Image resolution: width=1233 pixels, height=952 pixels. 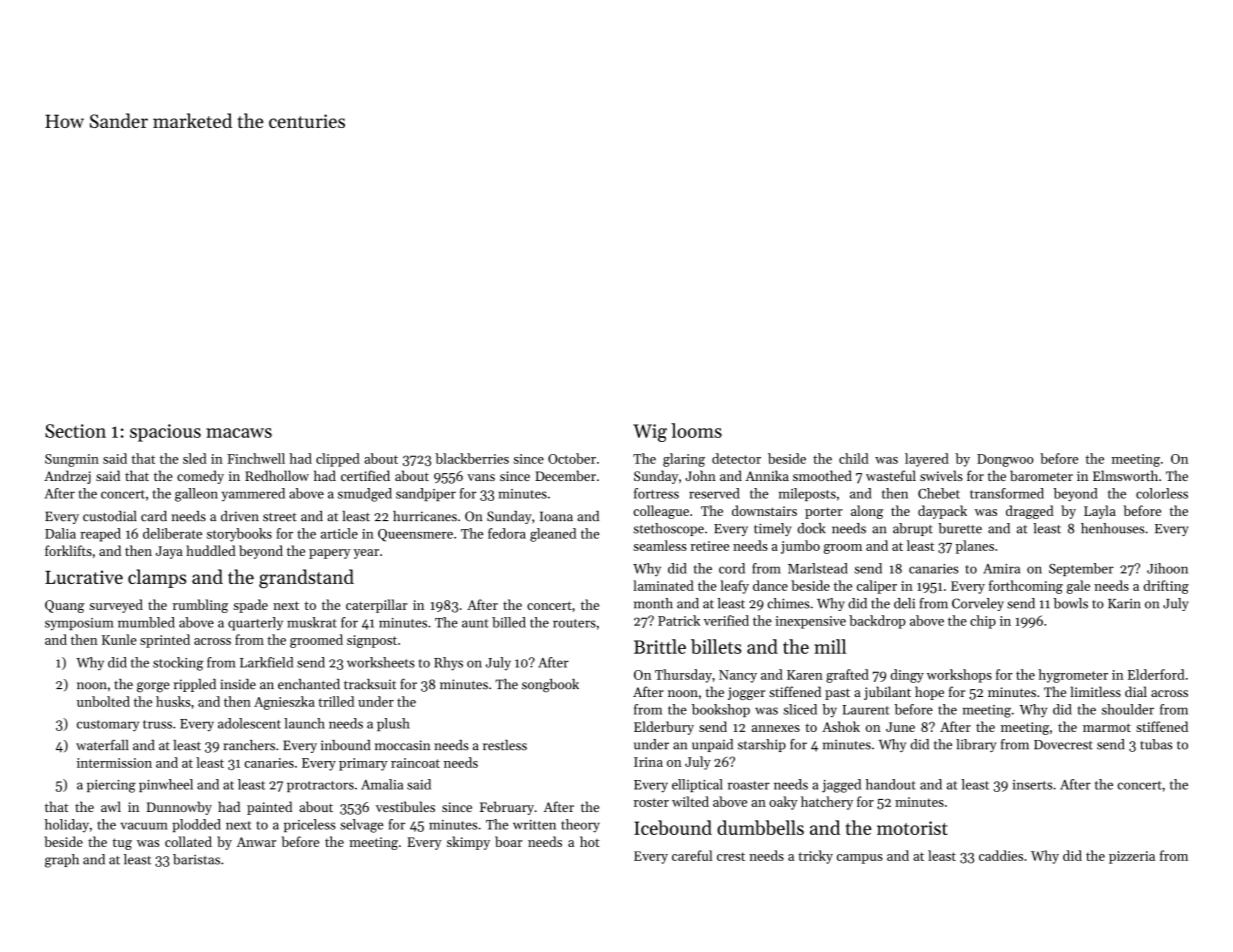 What do you see at coordinates (664, 728) in the image?
I see `Elderbury` at bounding box center [664, 728].
